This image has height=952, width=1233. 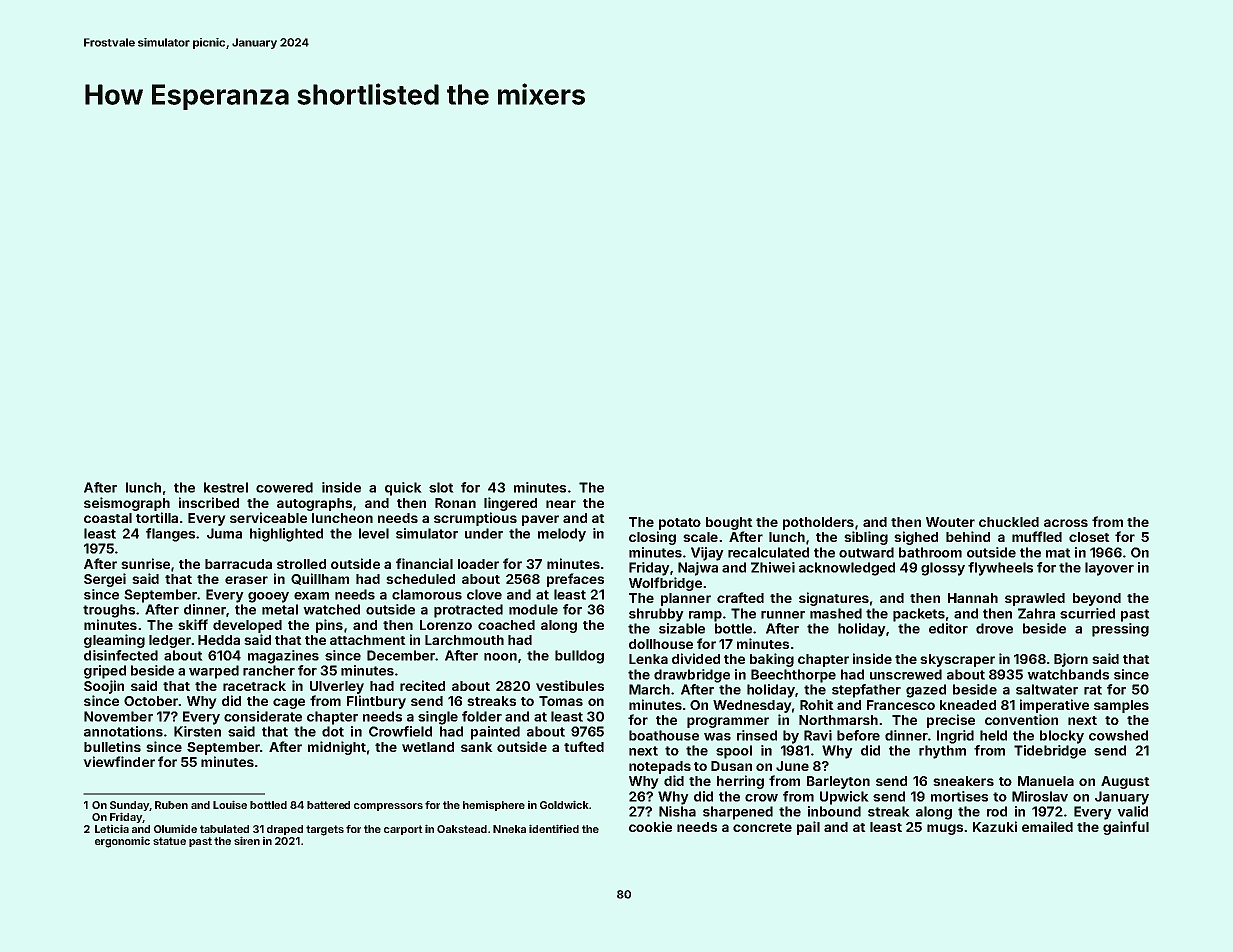 What do you see at coordinates (1062, 737) in the image?
I see `blocky` at bounding box center [1062, 737].
